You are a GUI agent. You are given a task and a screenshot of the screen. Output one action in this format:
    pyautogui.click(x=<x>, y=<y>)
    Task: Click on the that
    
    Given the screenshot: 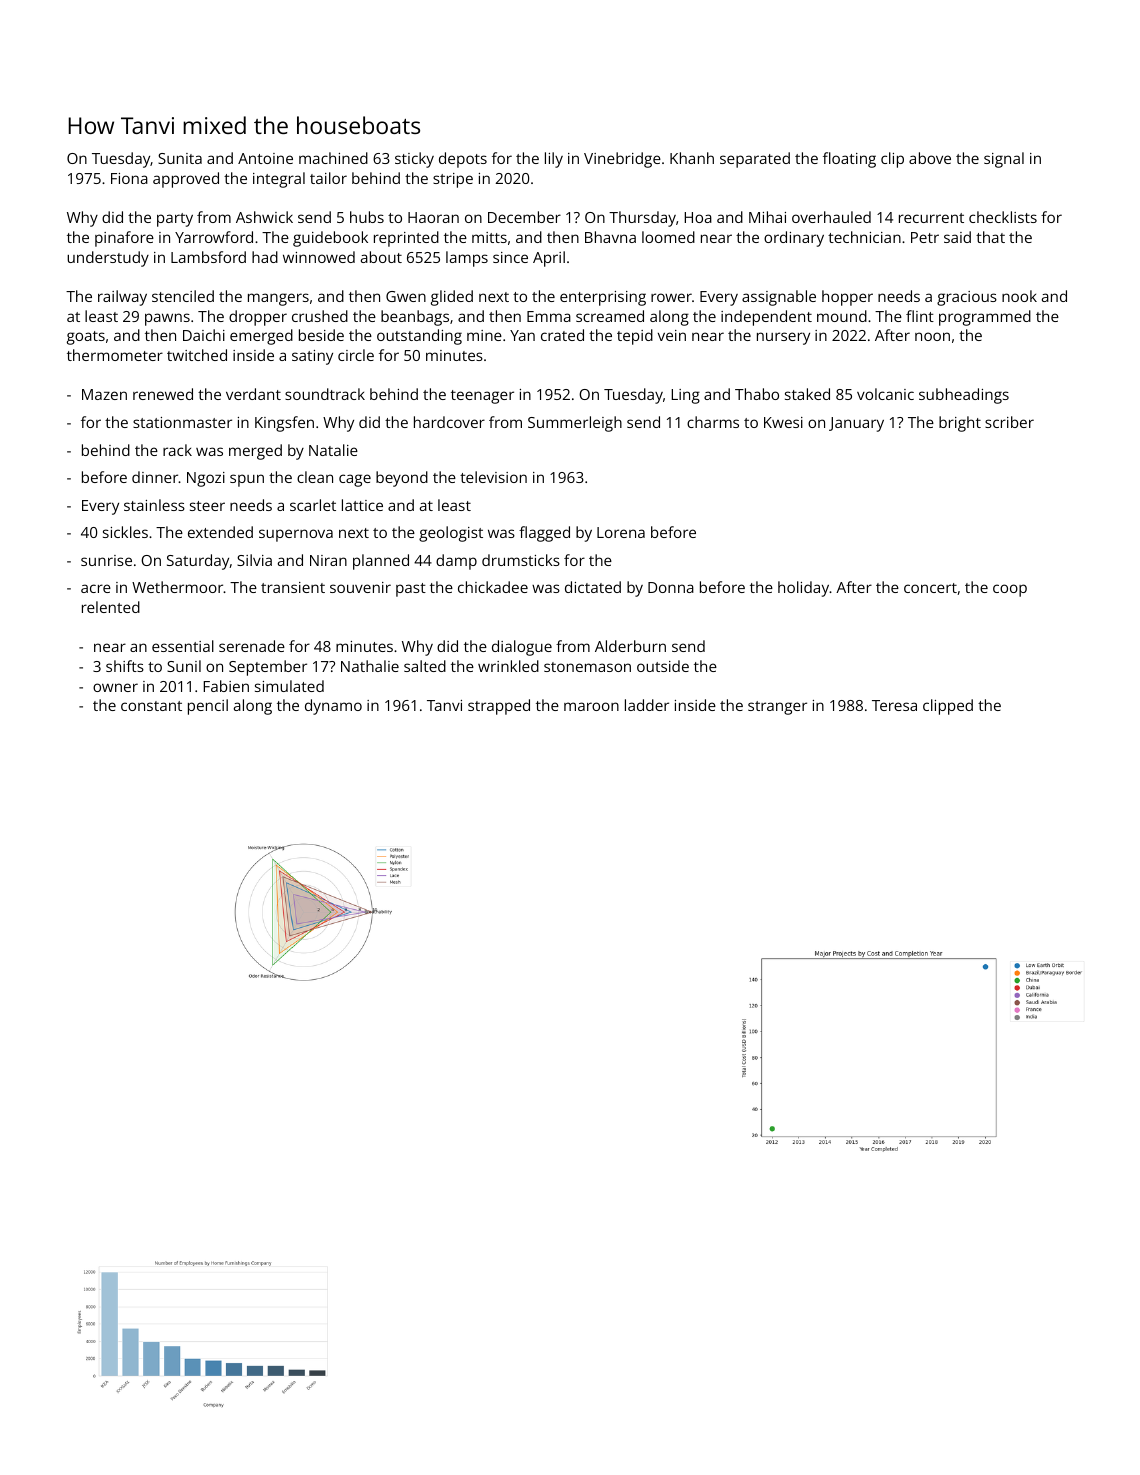 What is the action you would take?
    pyautogui.click(x=990, y=237)
